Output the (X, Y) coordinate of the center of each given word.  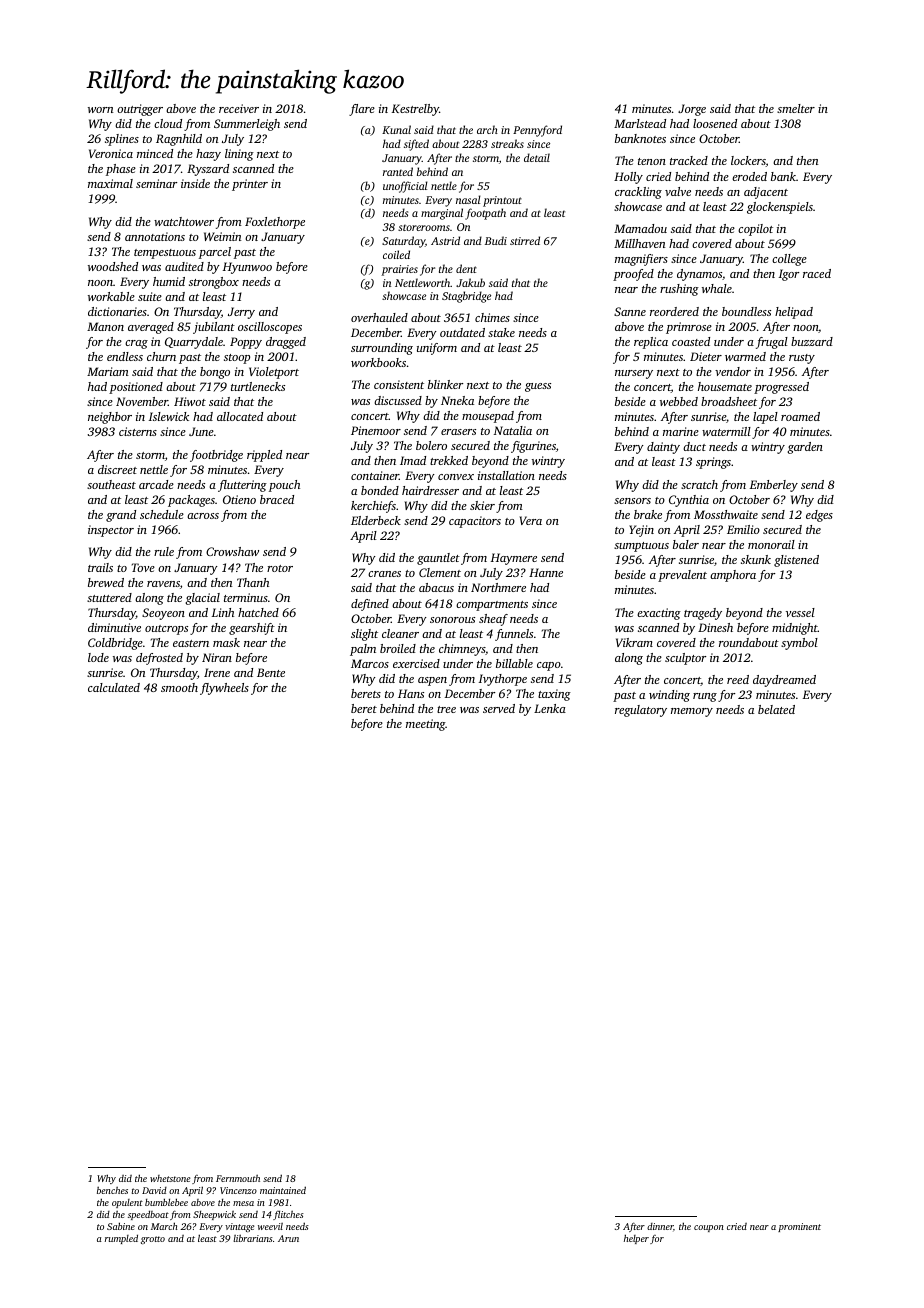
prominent (799, 1227)
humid (169, 281)
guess (538, 387)
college (789, 260)
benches (112, 1190)
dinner (660, 1226)
